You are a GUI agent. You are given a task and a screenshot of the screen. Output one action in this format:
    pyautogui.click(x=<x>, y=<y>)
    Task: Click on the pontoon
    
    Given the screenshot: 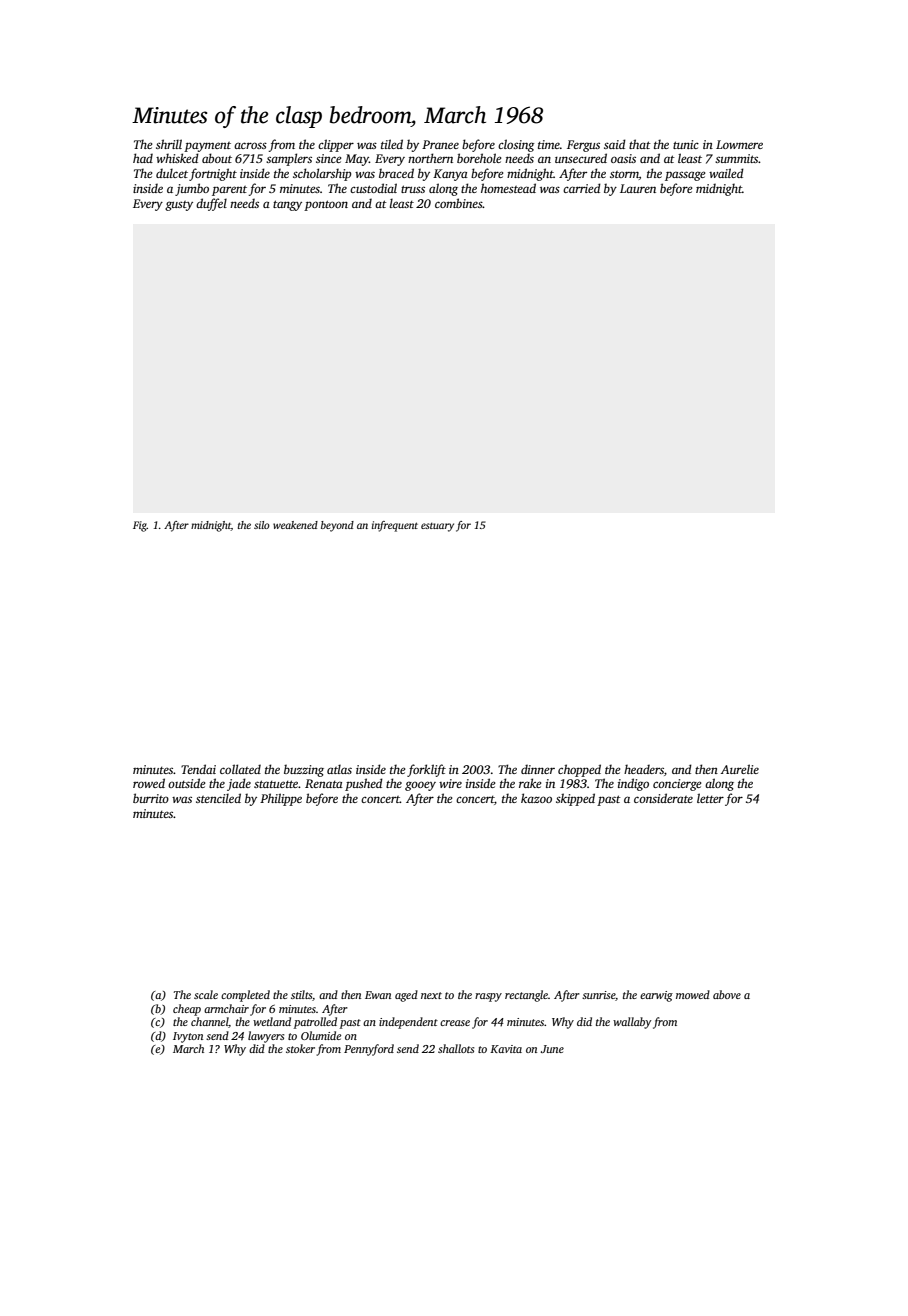 What is the action you would take?
    pyautogui.click(x=326, y=205)
